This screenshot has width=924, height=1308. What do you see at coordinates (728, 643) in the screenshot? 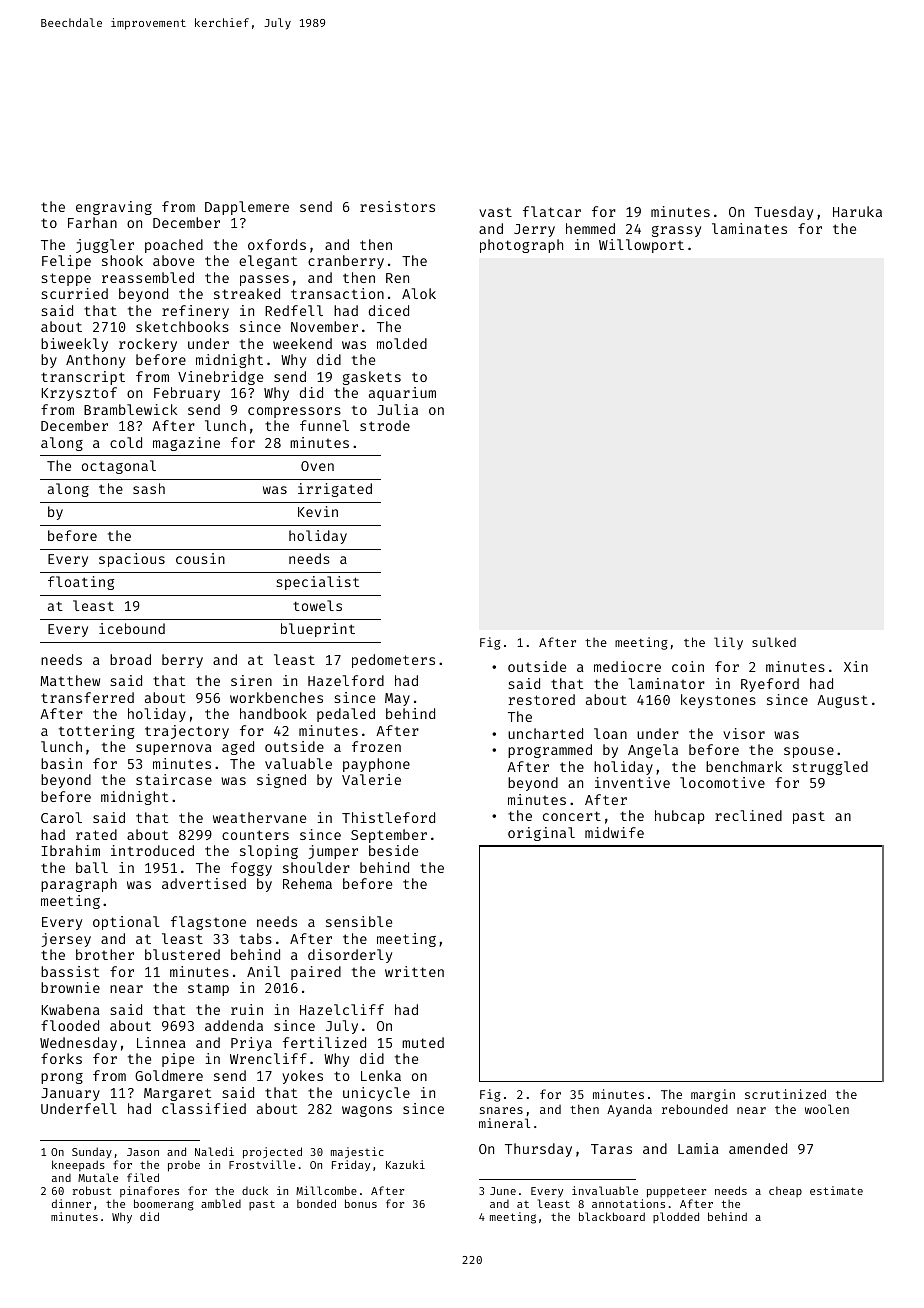
I see `lily` at bounding box center [728, 643].
